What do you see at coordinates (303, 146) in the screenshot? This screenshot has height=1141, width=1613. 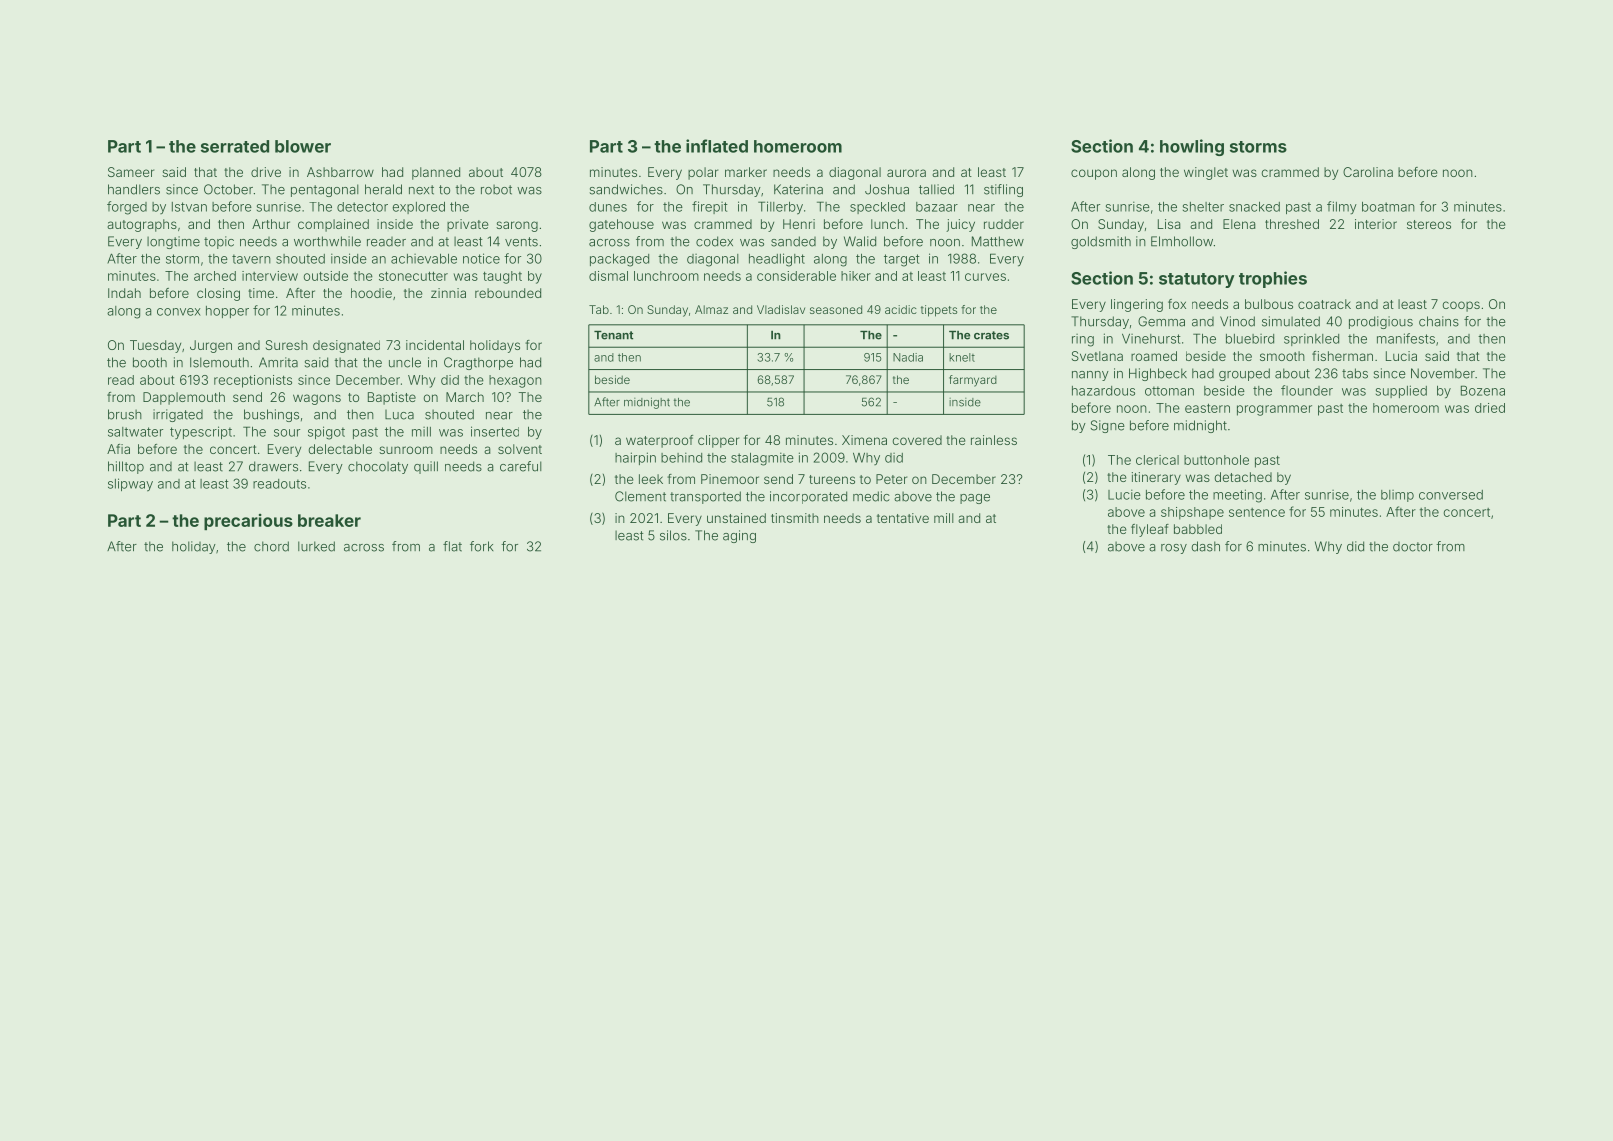 I see `blower` at bounding box center [303, 146].
